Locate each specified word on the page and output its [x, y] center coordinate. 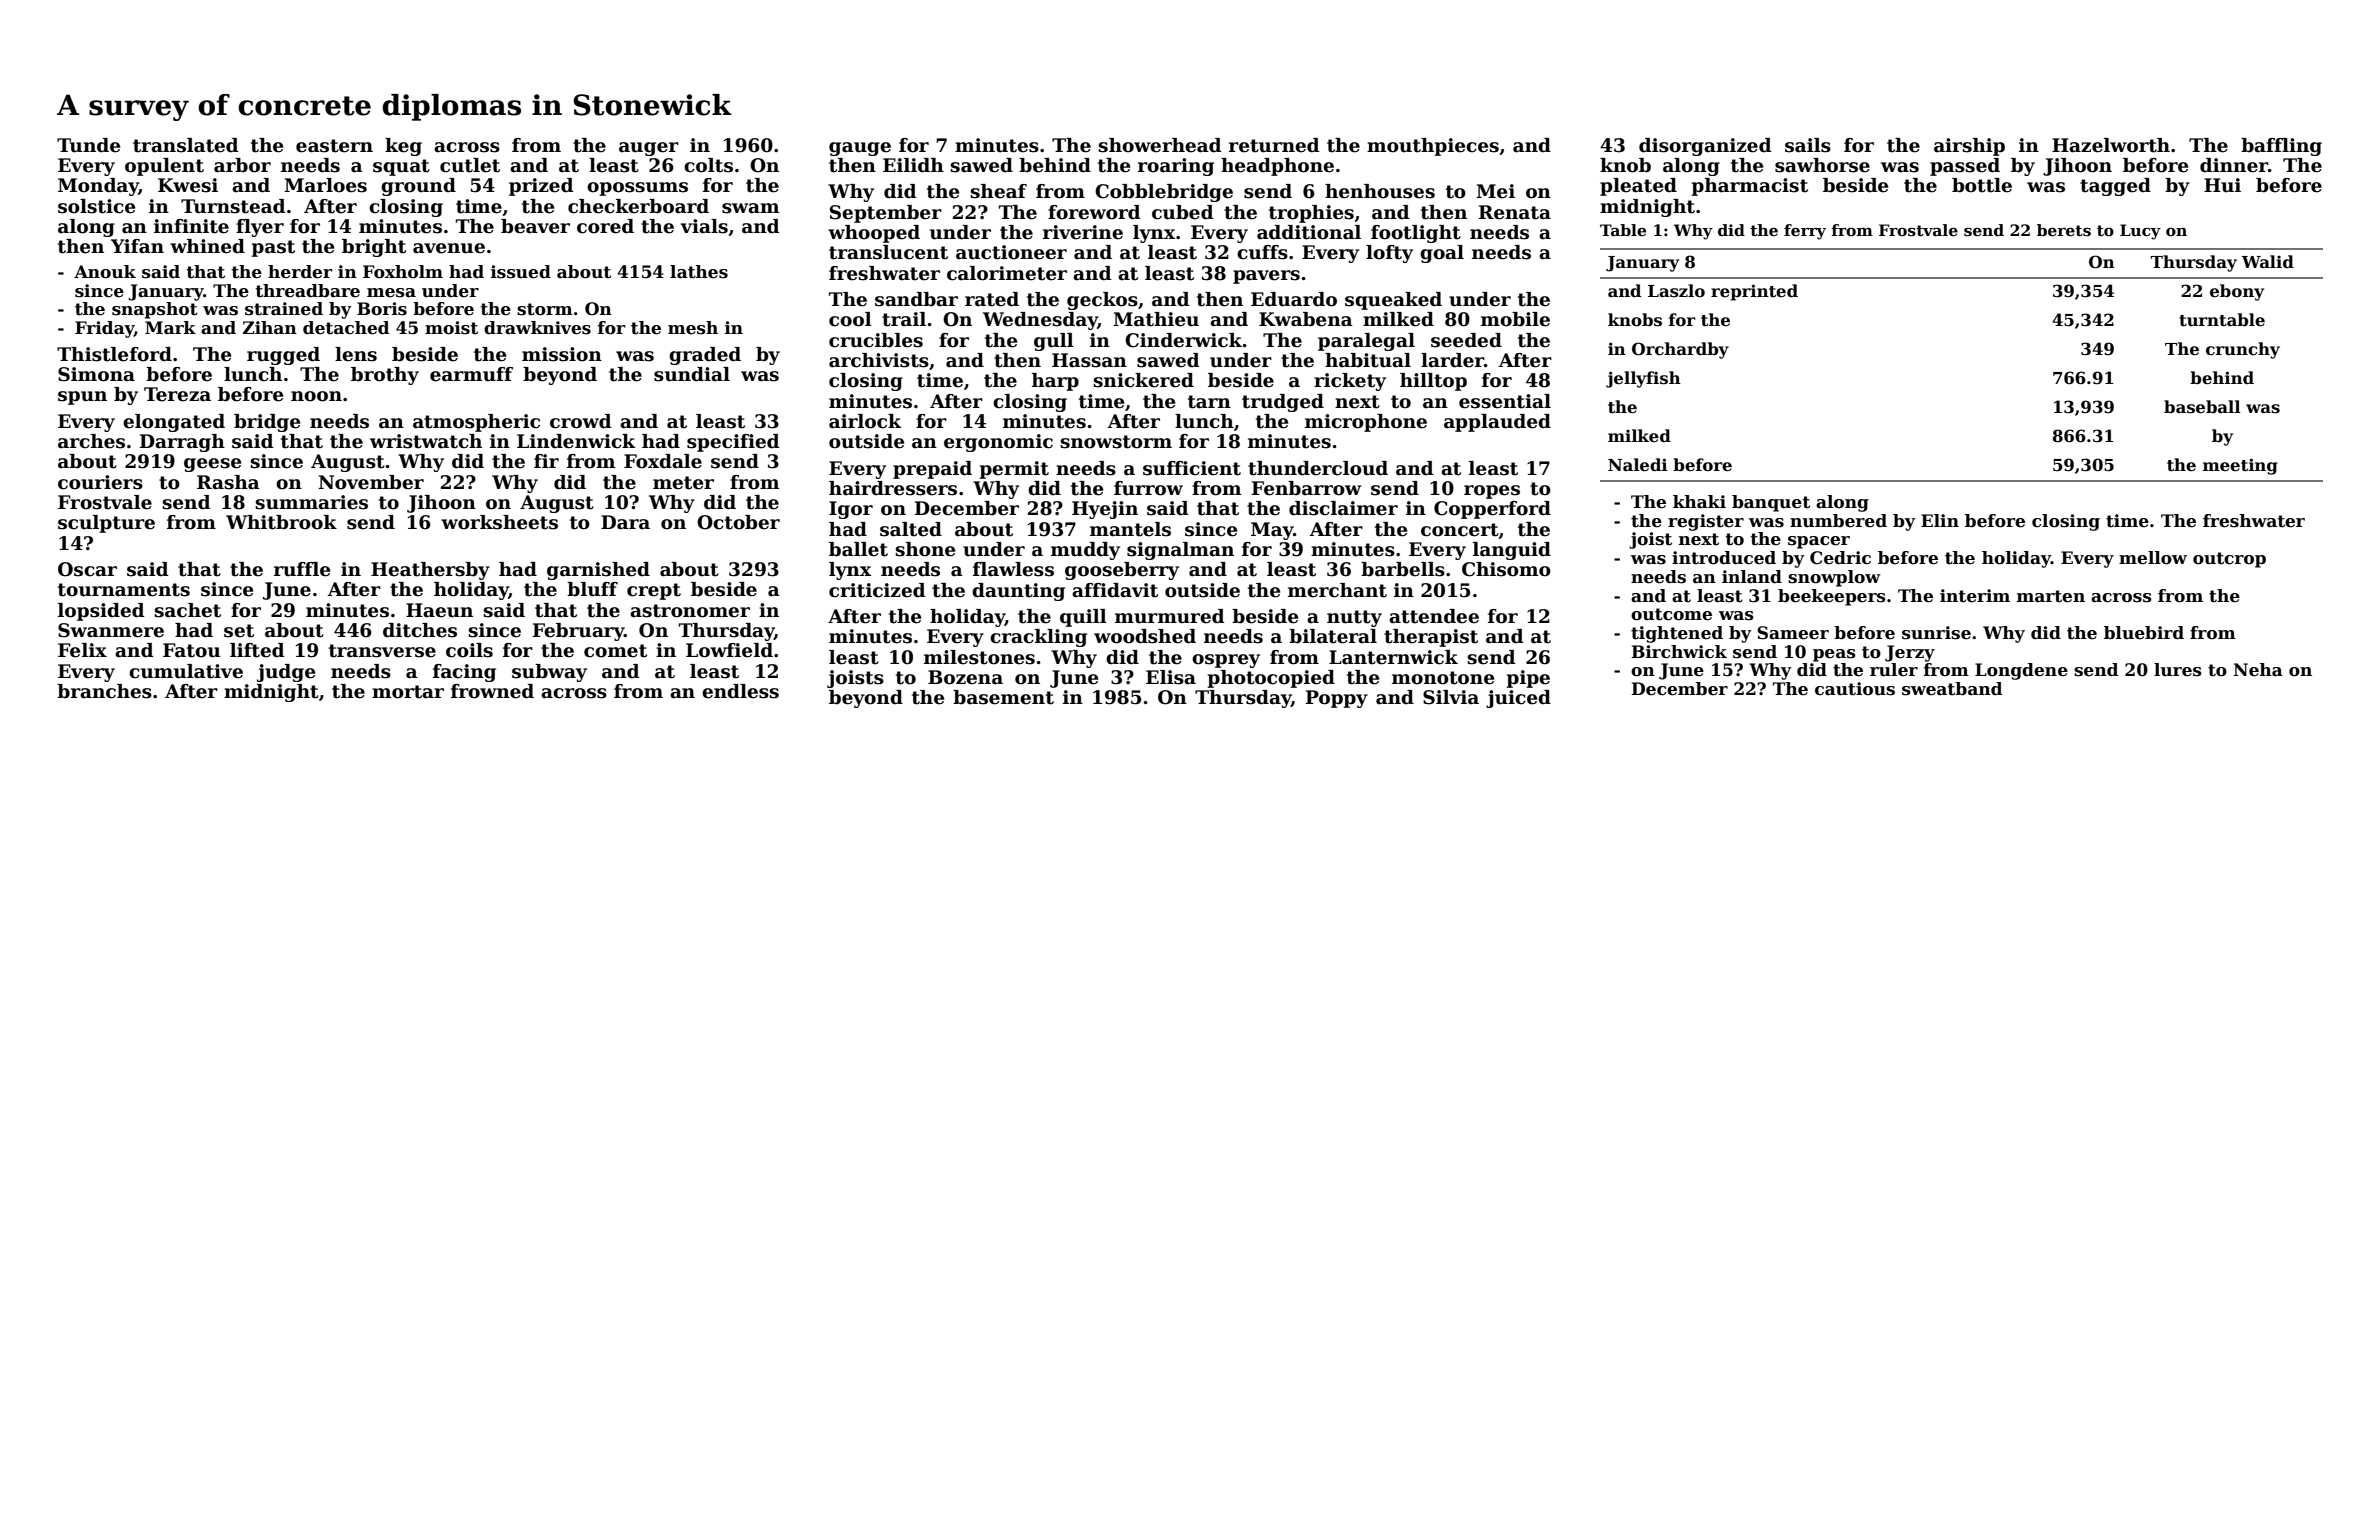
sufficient [1192, 468]
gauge [860, 149]
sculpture [106, 524]
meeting [2240, 466]
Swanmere [111, 630]
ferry [1805, 232]
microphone [1366, 423]
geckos [1102, 301]
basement [1003, 697]
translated [186, 145]
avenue [449, 248]
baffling [2281, 147]
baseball [2202, 407]
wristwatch [426, 441]
